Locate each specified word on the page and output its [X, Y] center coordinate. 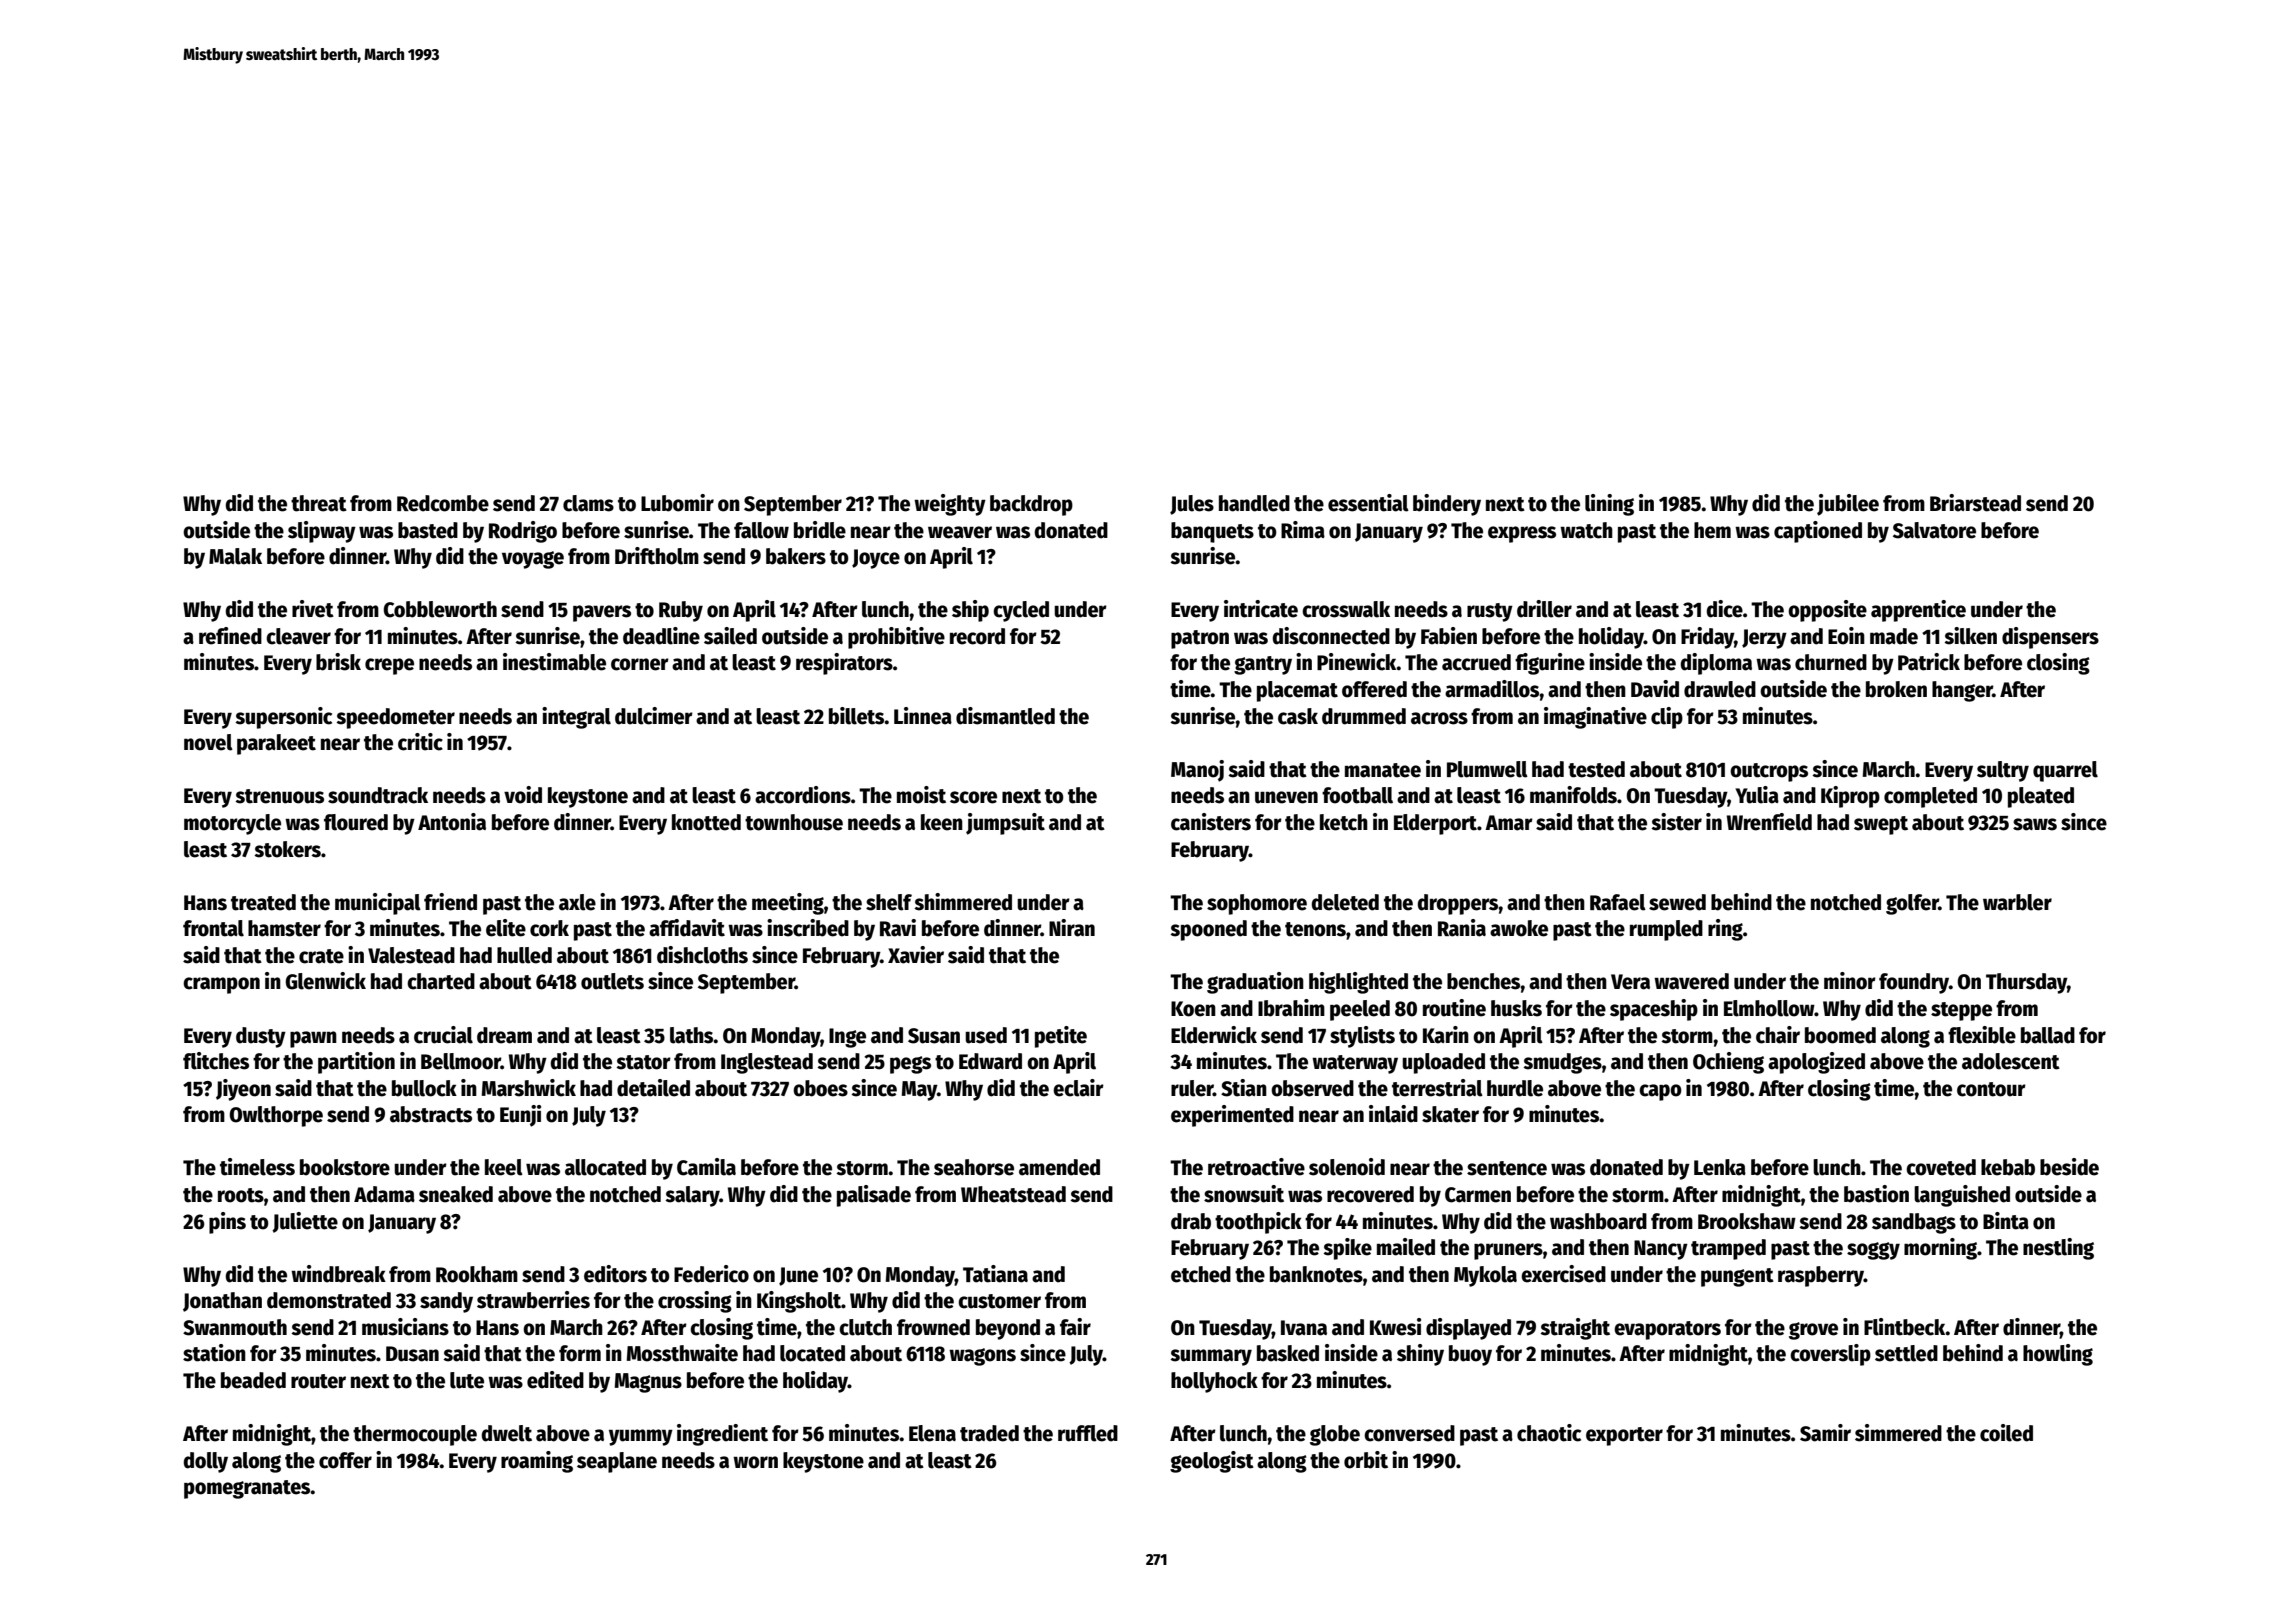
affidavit [687, 928]
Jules [1192, 505]
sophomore [1257, 904]
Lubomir [677, 503]
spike [1347, 1249]
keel [504, 1167]
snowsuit [1244, 1194]
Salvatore [1934, 530]
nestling [2058, 1249]
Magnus [648, 1383]
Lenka [1720, 1167]
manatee [1383, 770]
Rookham [477, 1274]
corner [640, 664]
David [1655, 689]
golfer [1912, 904]
